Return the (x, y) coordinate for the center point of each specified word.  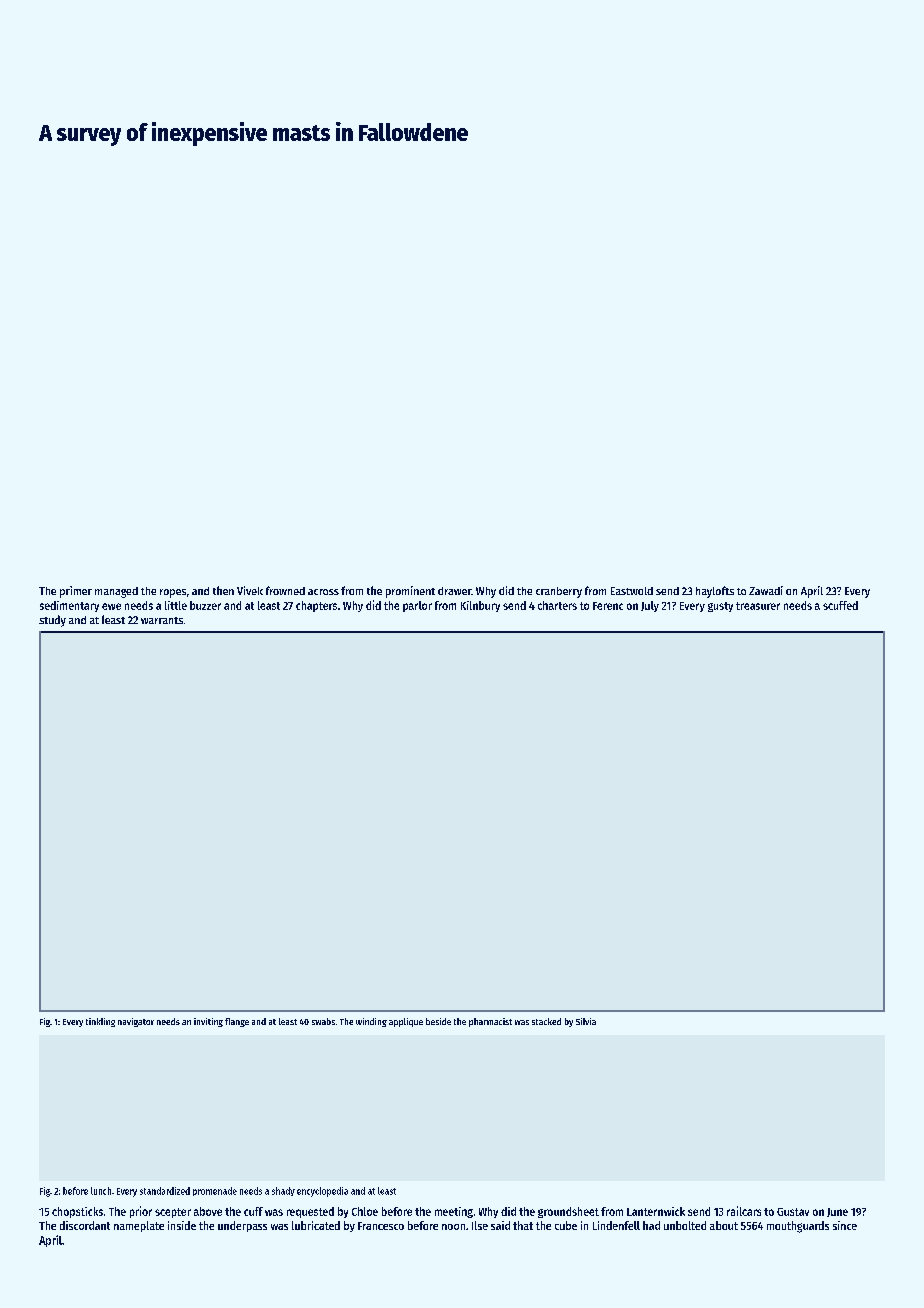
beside (438, 1021)
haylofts (715, 592)
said (500, 1225)
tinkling (100, 1022)
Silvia (586, 1021)
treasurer (758, 606)
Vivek (250, 590)
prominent (410, 592)
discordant (85, 1225)
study (52, 621)
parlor (417, 606)
